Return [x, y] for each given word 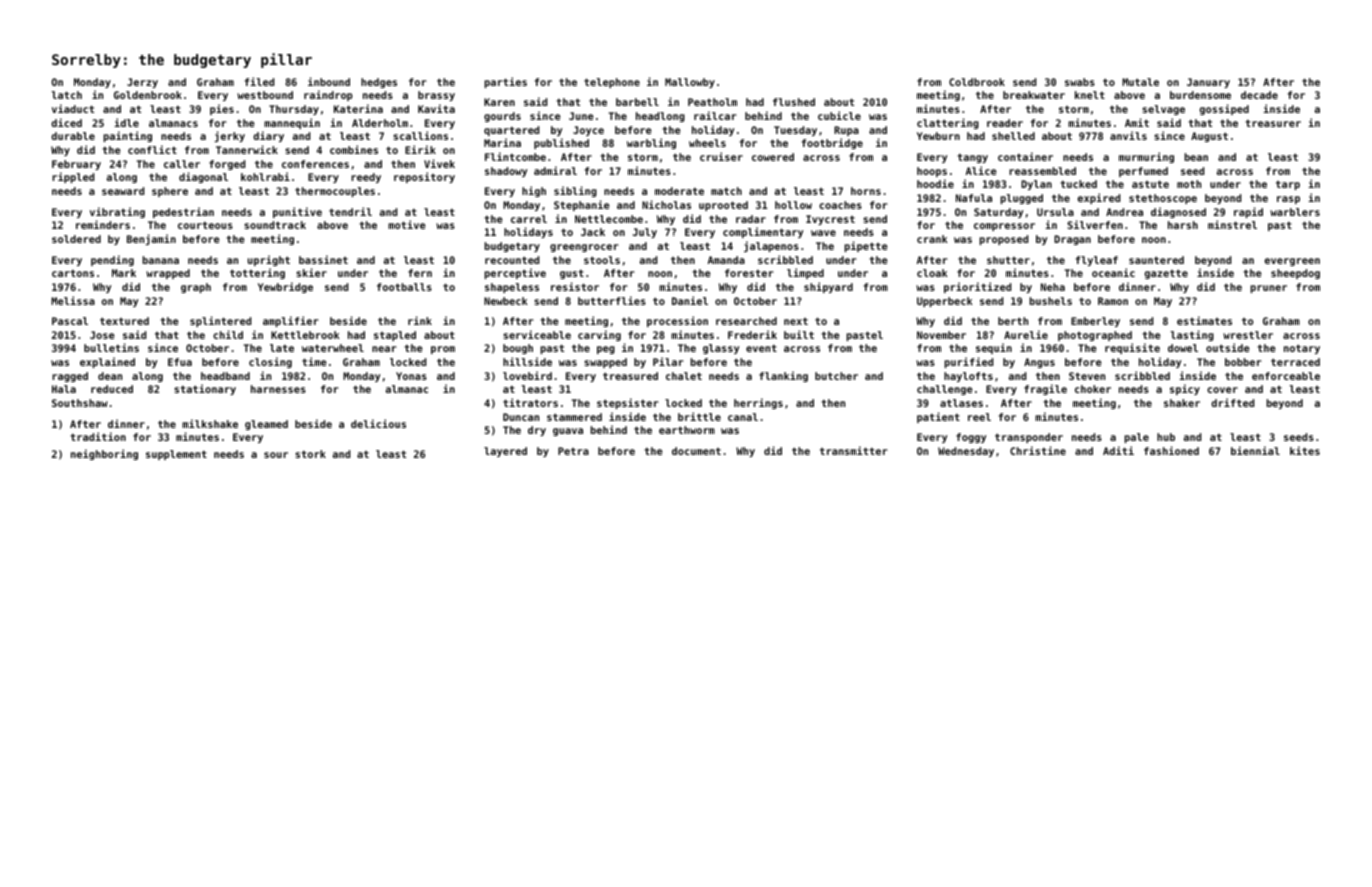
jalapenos [771, 246]
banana [161, 260]
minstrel [1232, 224]
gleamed [266, 425]
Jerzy [142, 83]
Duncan [521, 417]
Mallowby [690, 83]
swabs [1080, 82]
